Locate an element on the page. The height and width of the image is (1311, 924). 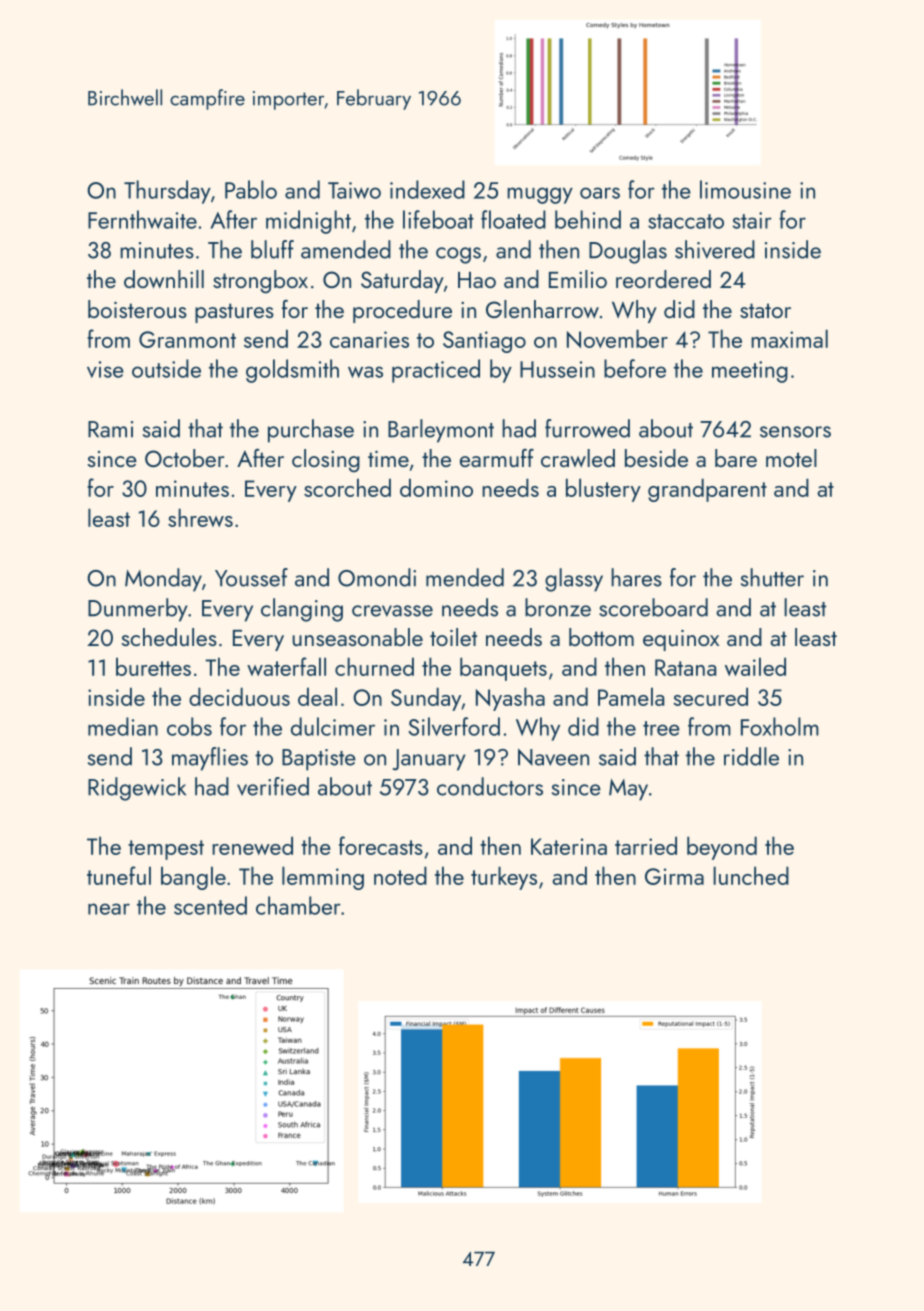
bronze is located at coordinates (558, 607).
